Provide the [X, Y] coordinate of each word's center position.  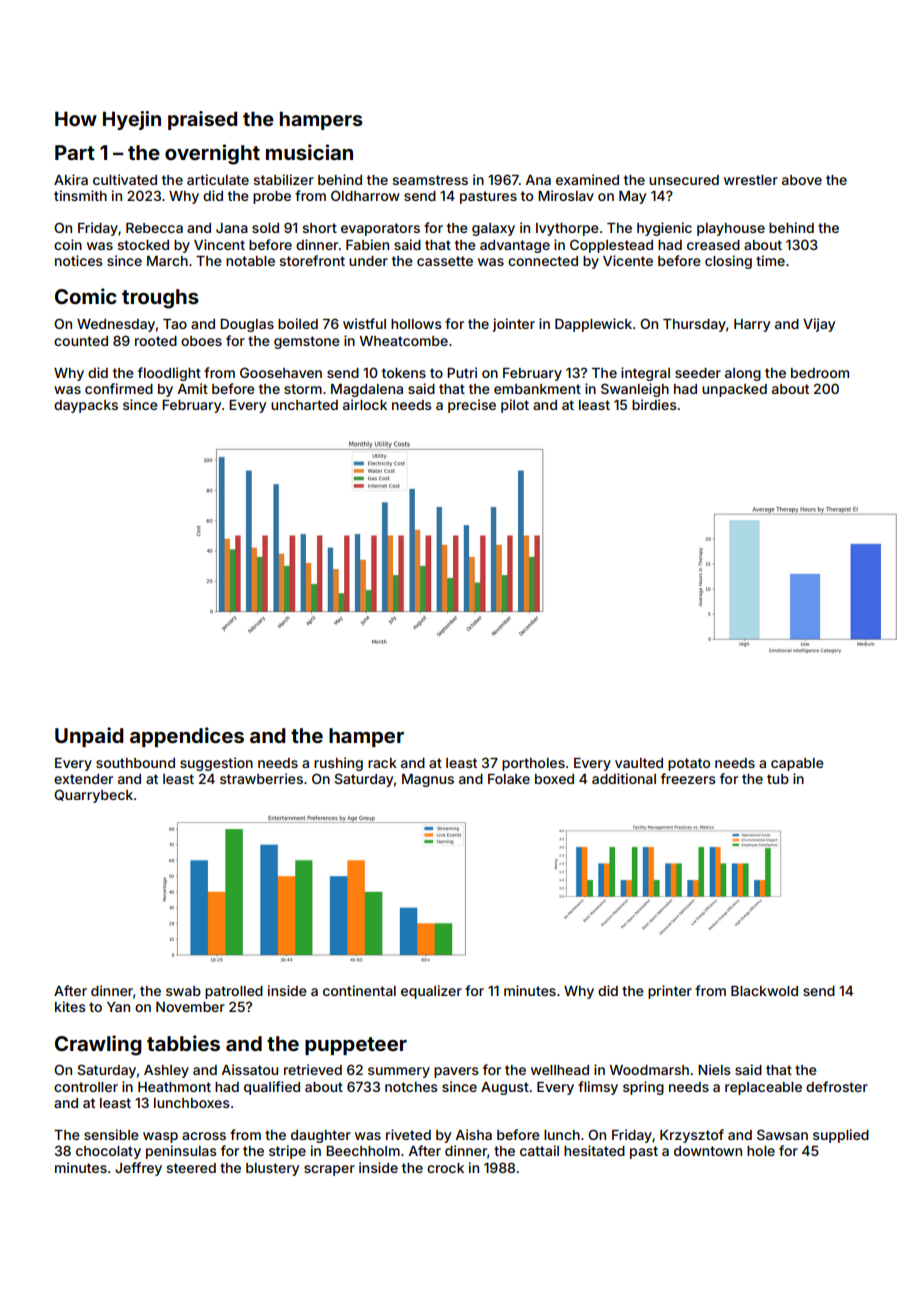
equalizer [431, 992]
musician [309, 152]
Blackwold [764, 991]
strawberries [261, 778]
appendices [187, 737]
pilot [515, 406]
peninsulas [181, 1152]
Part [75, 152]
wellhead [560, 1070]
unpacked [734, 390]
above [802, 180]
